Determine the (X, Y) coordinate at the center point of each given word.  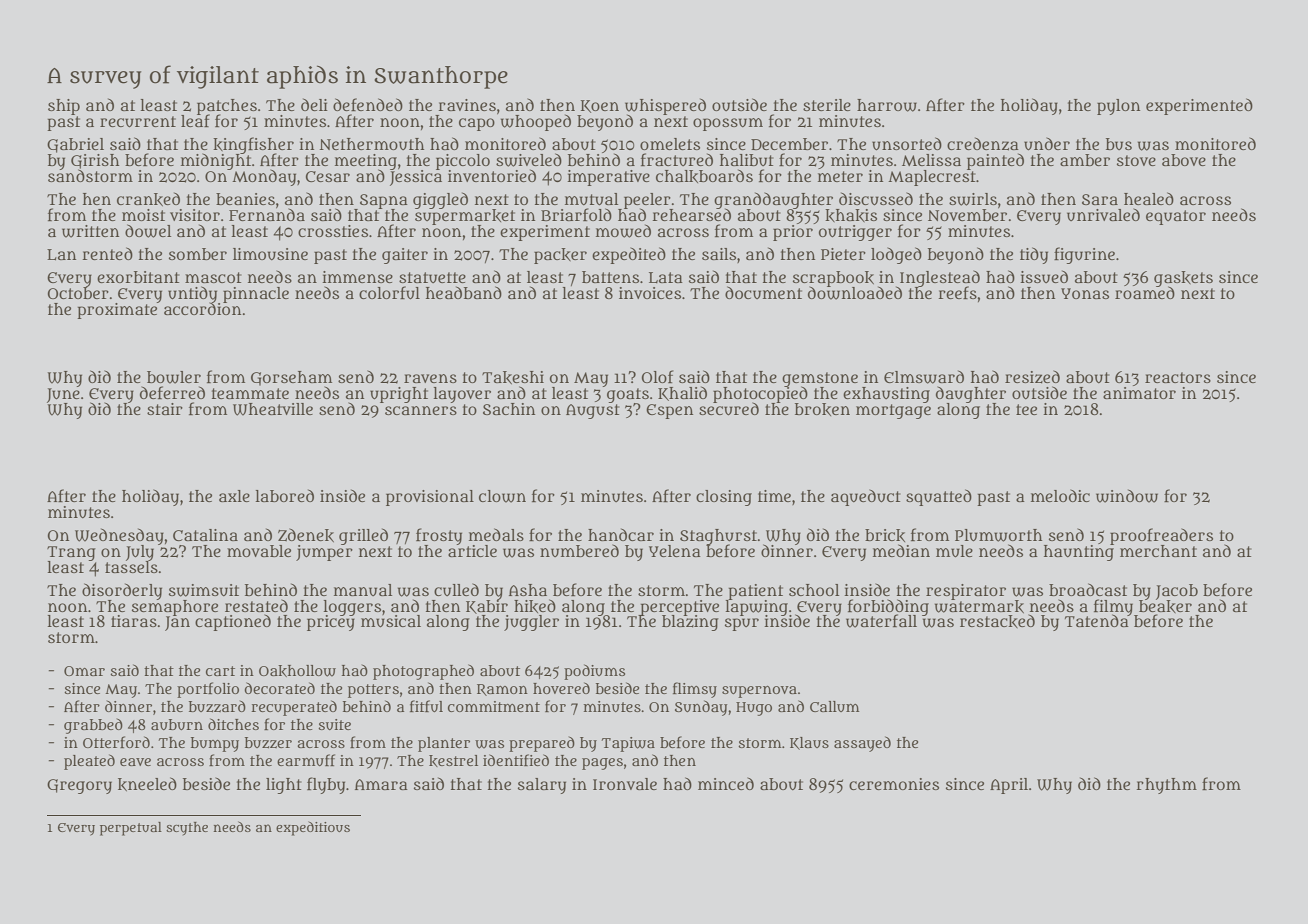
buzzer (268, 743)
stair (165, 409)
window (1127, 496)
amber (1085, 160)
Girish (95, 161)
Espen (670, 411)
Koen (600, 106)
